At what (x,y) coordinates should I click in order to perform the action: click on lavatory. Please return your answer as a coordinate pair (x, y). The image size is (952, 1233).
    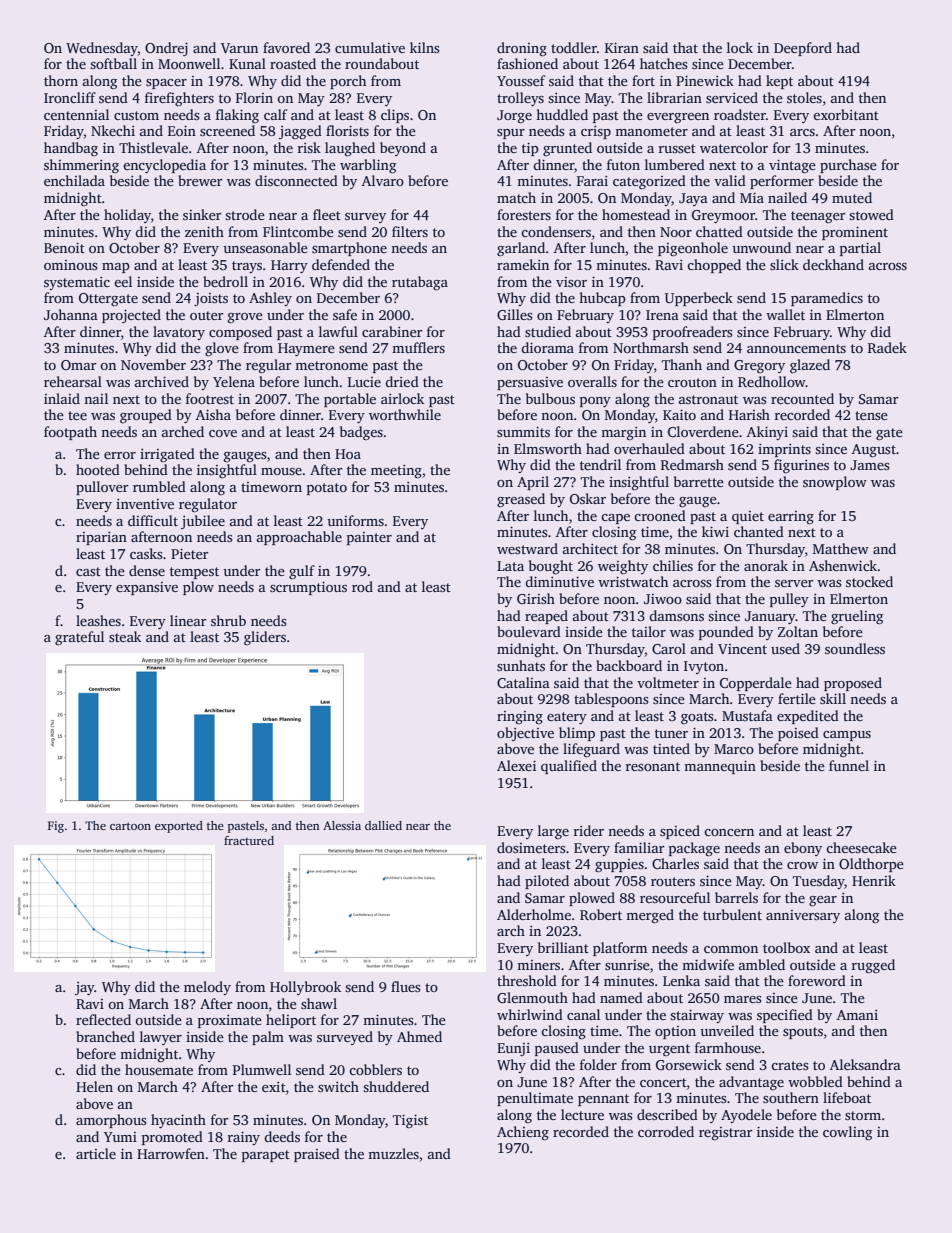
    Looking at the image, I should click on (179, 333).
